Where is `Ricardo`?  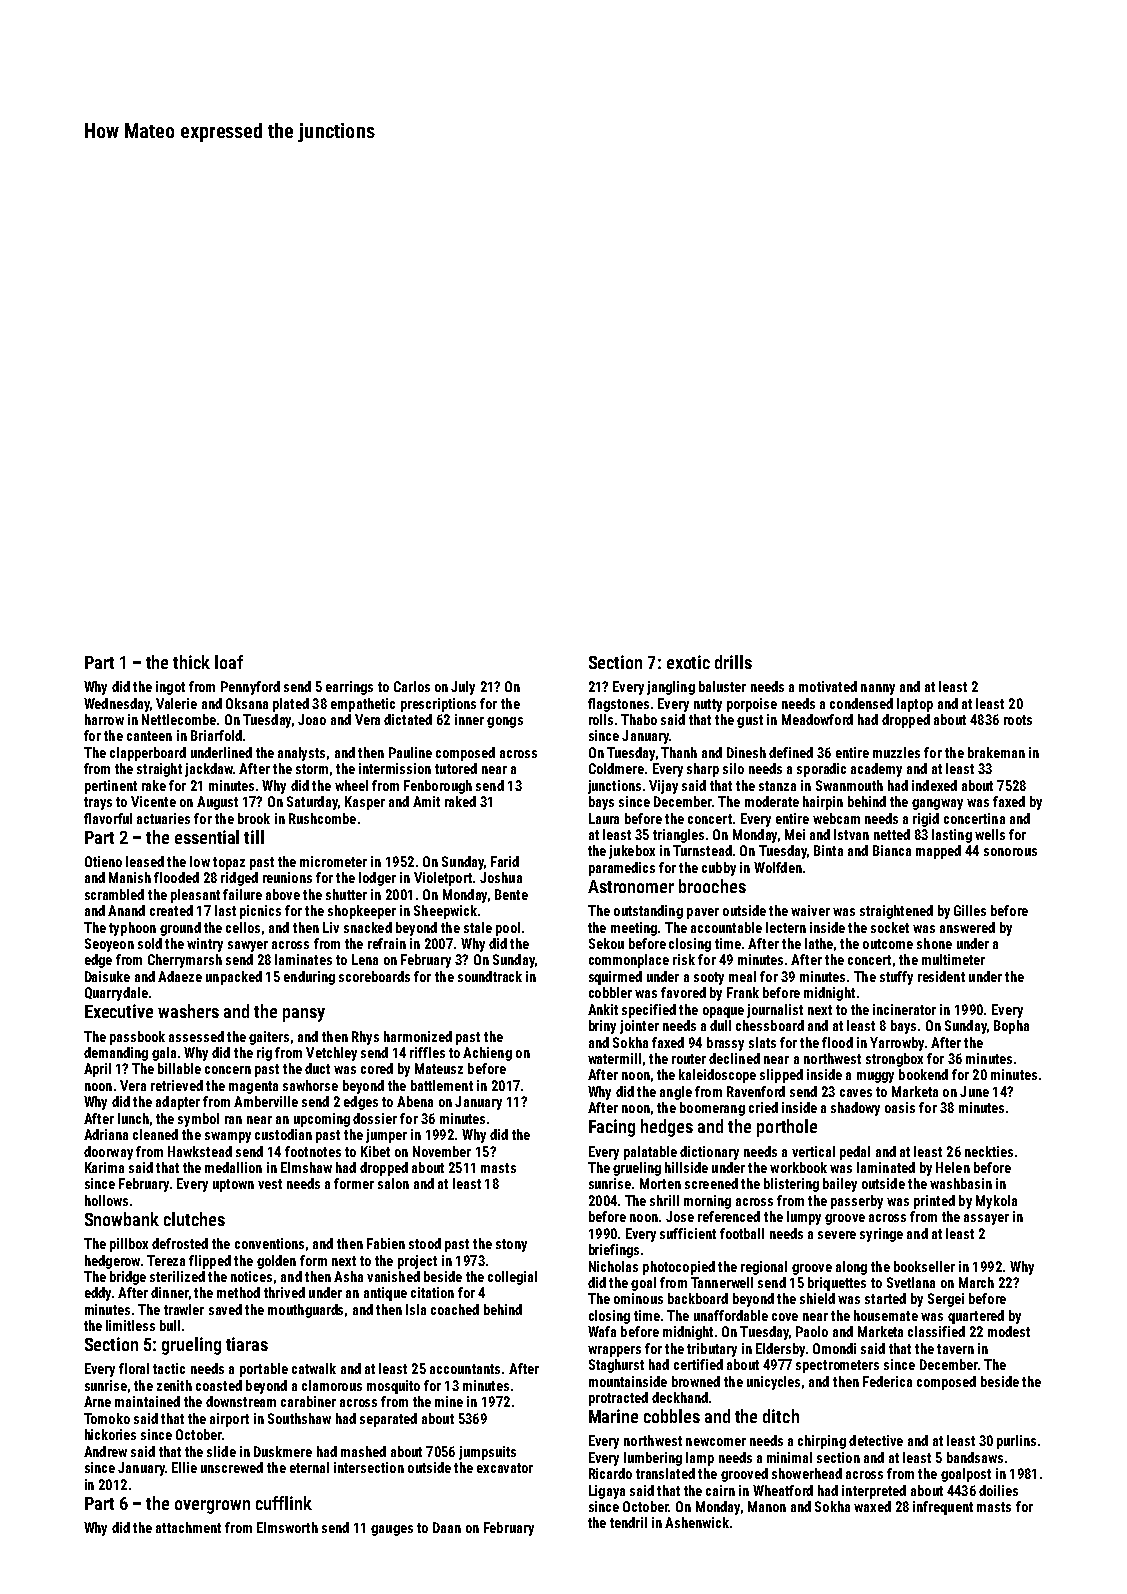
Ricardo is located at coordinates (610, 1473).
